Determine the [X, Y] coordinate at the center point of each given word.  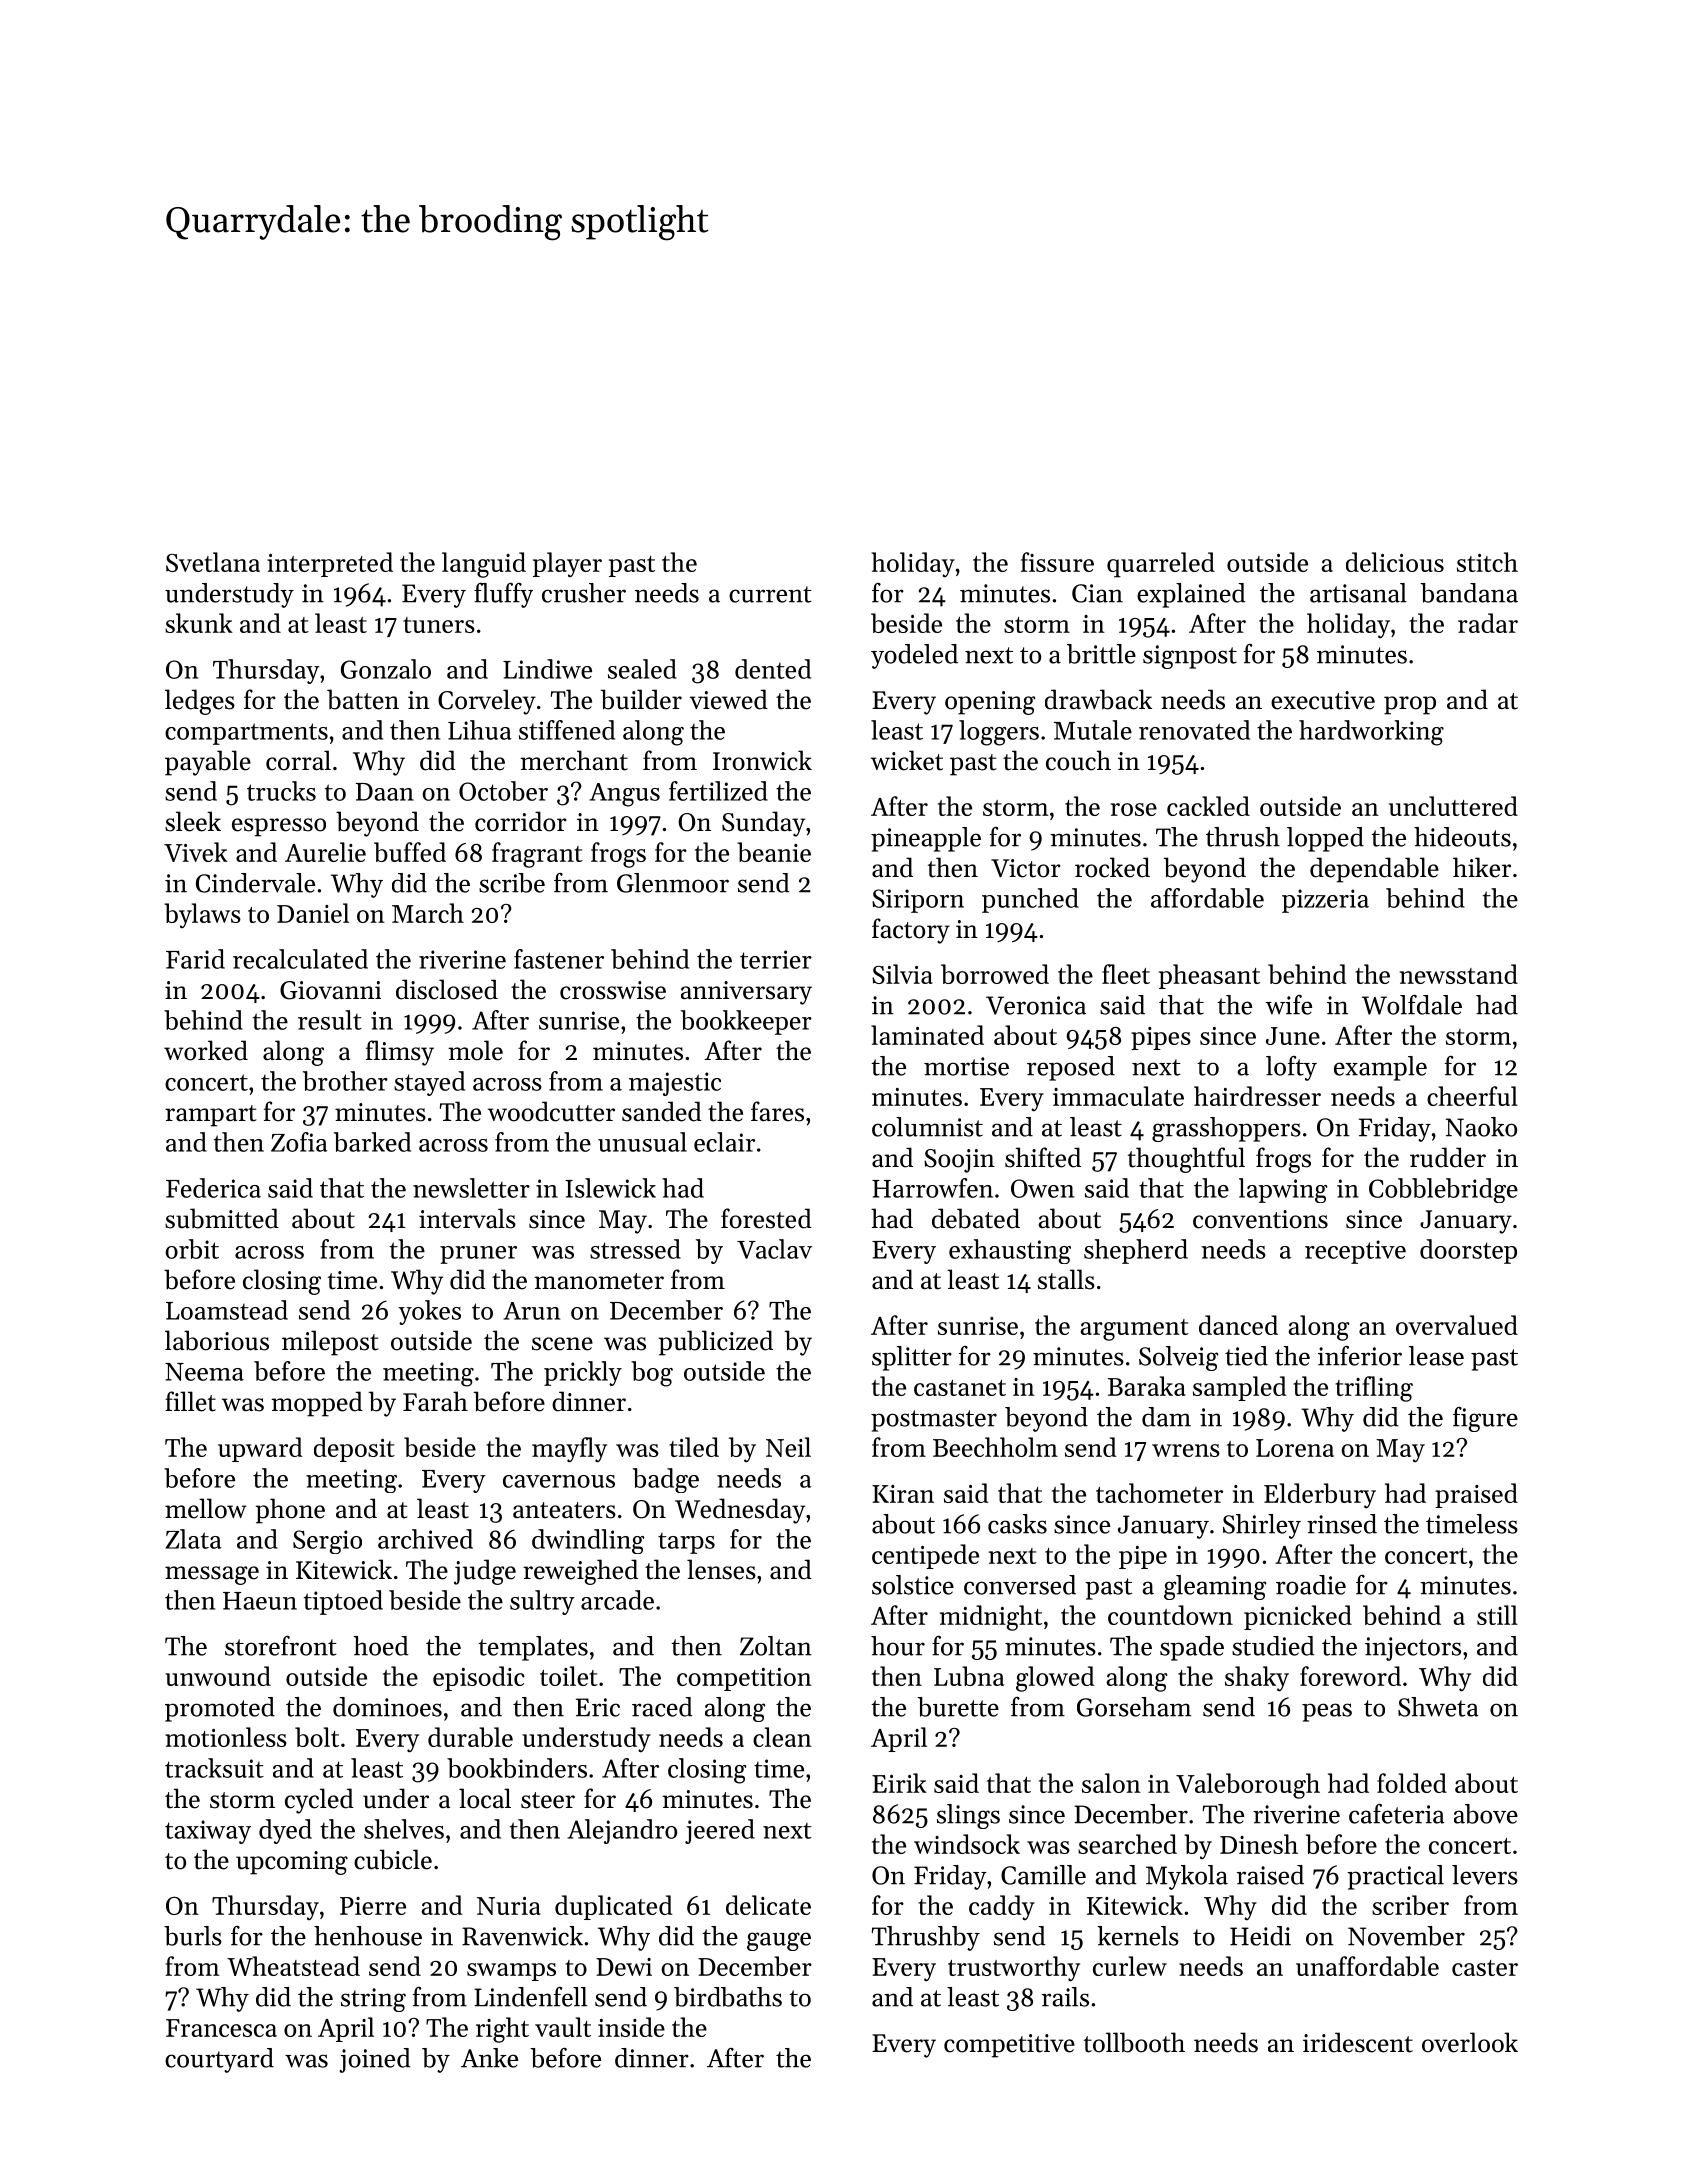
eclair [724, 1142]
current [770, 594]
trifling [1374, 1389]
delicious [1395, 562]
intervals [467, 1218]
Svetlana [213, 562]
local [485, 1798]
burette [958, 1707]
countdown [1170, 1615]
